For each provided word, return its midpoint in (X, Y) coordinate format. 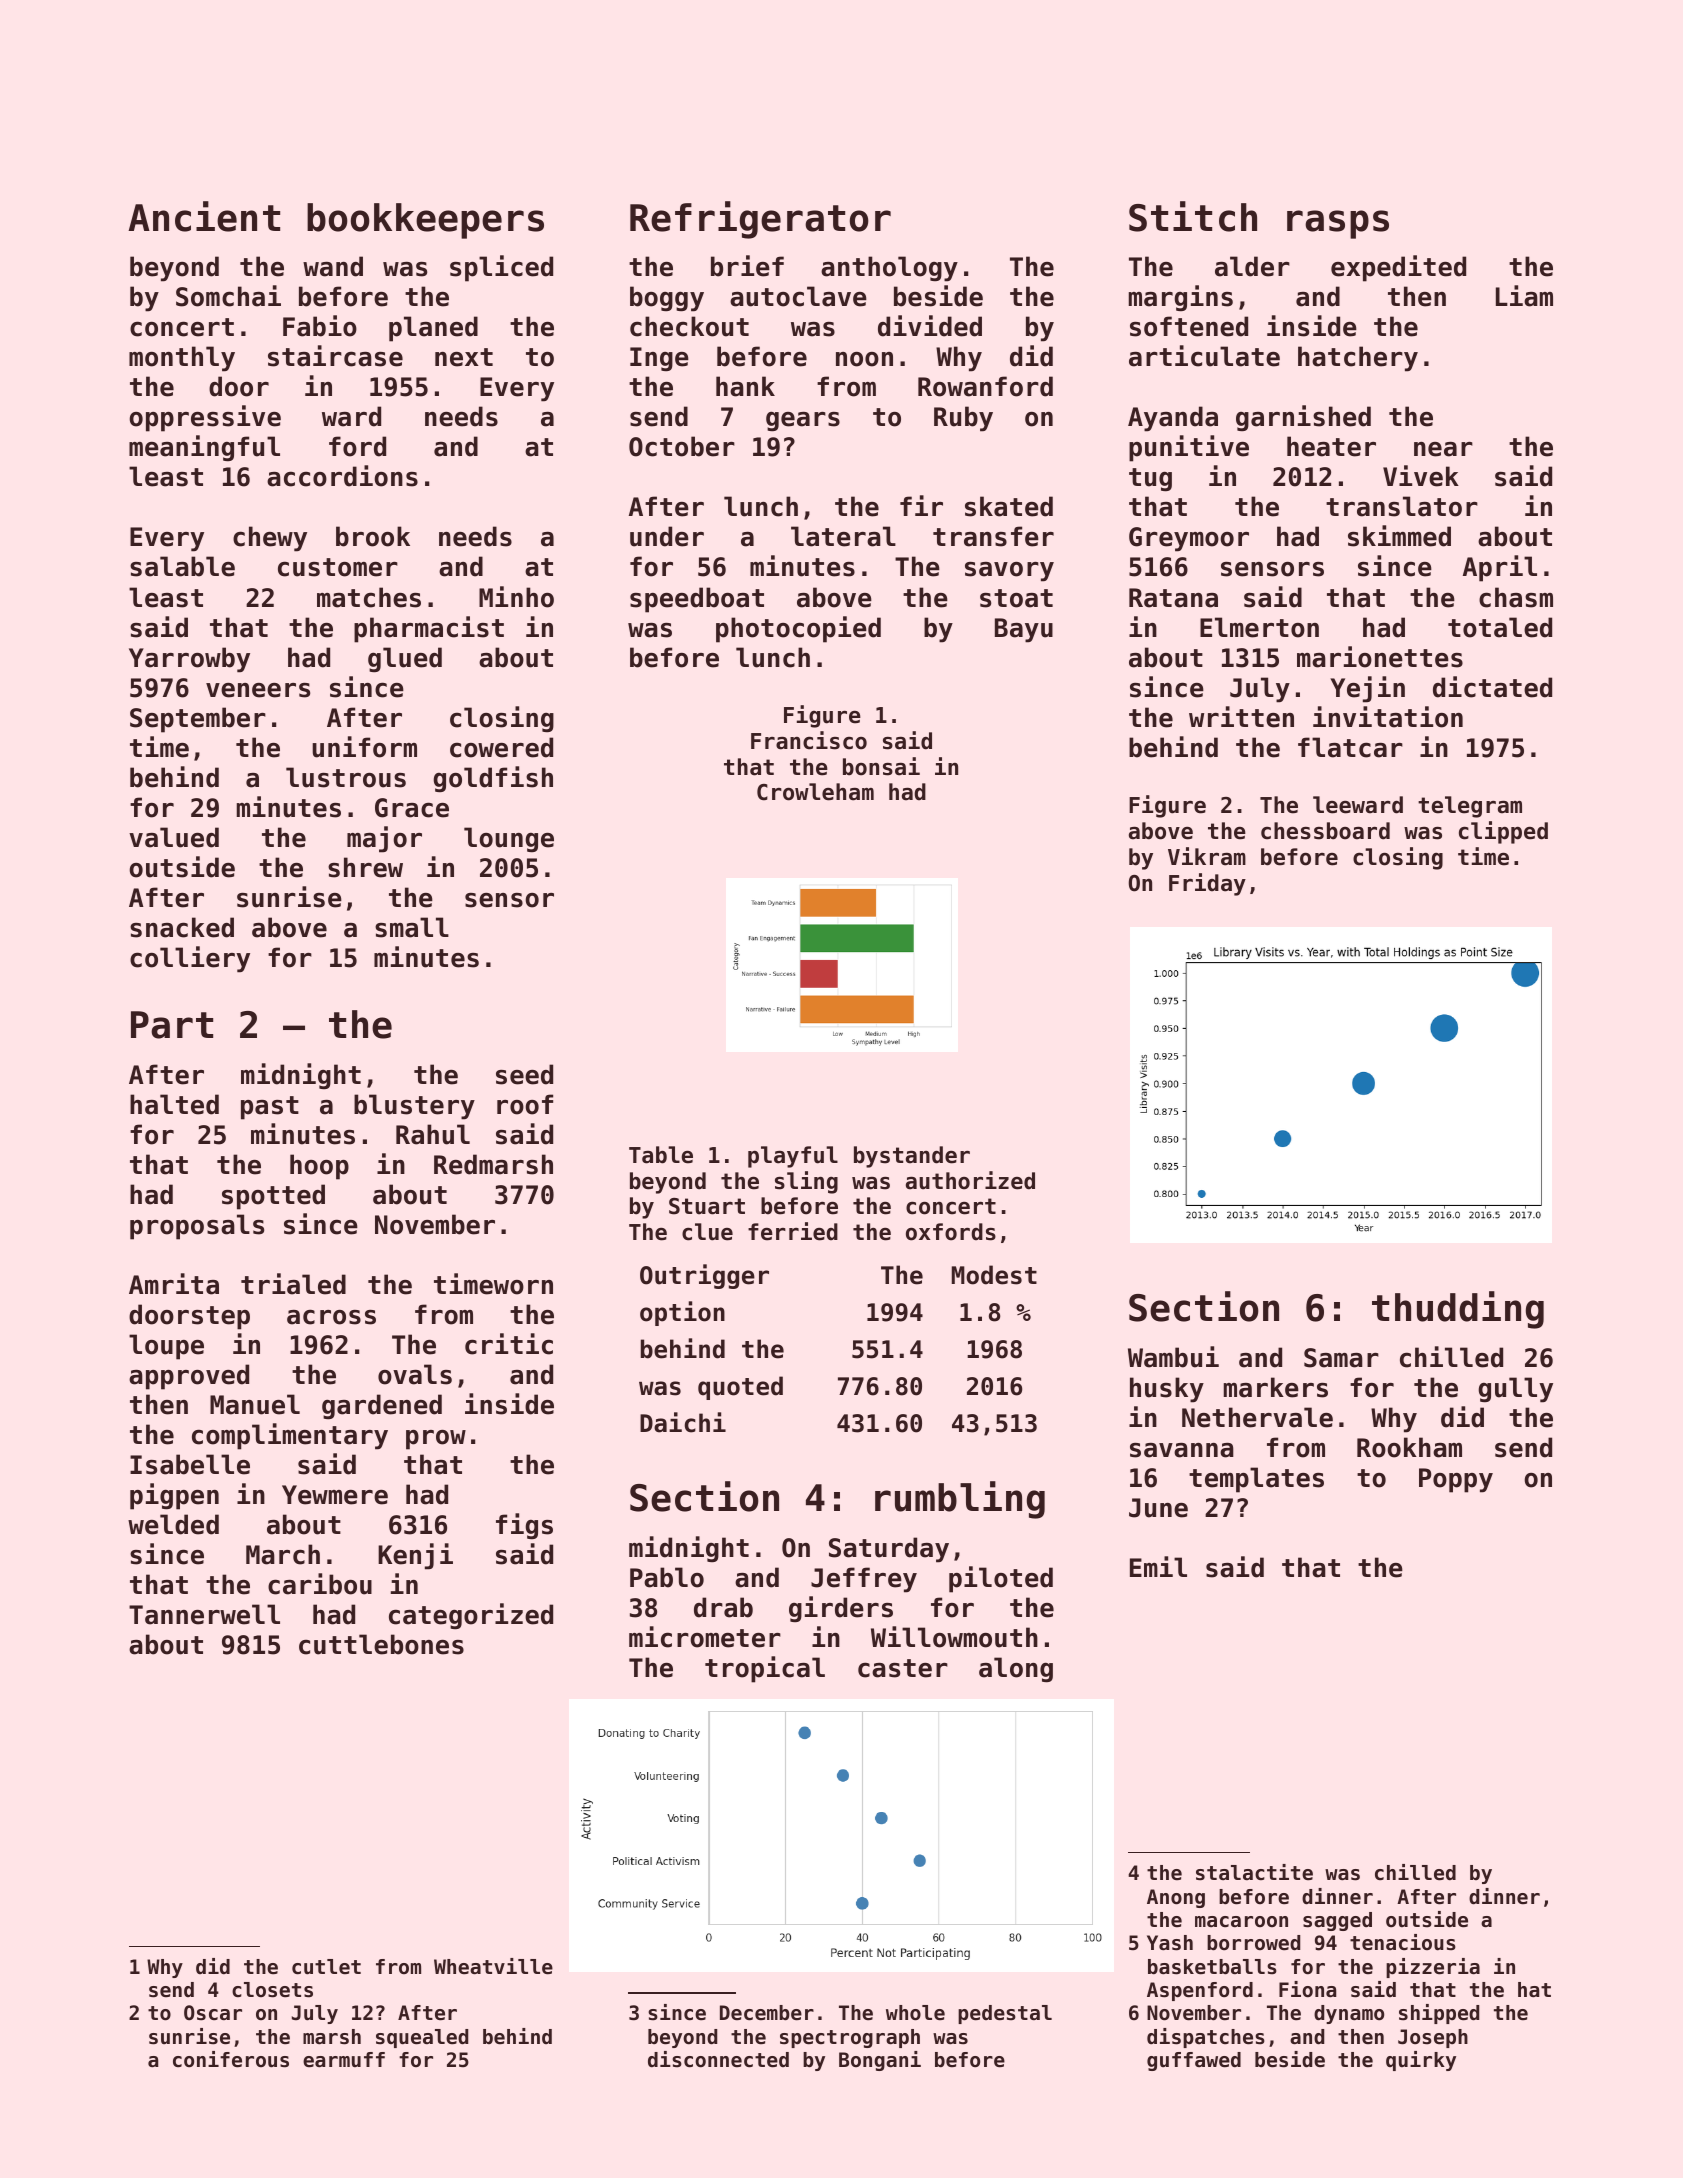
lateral (843, 536)
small (412, 927)
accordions (342, 476)
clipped (1503, 832)
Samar (1341, 1358)
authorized (970, 1180)
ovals (415, 1374)
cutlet (326, 1967)
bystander (912, 1157)
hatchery (1358, 359)
